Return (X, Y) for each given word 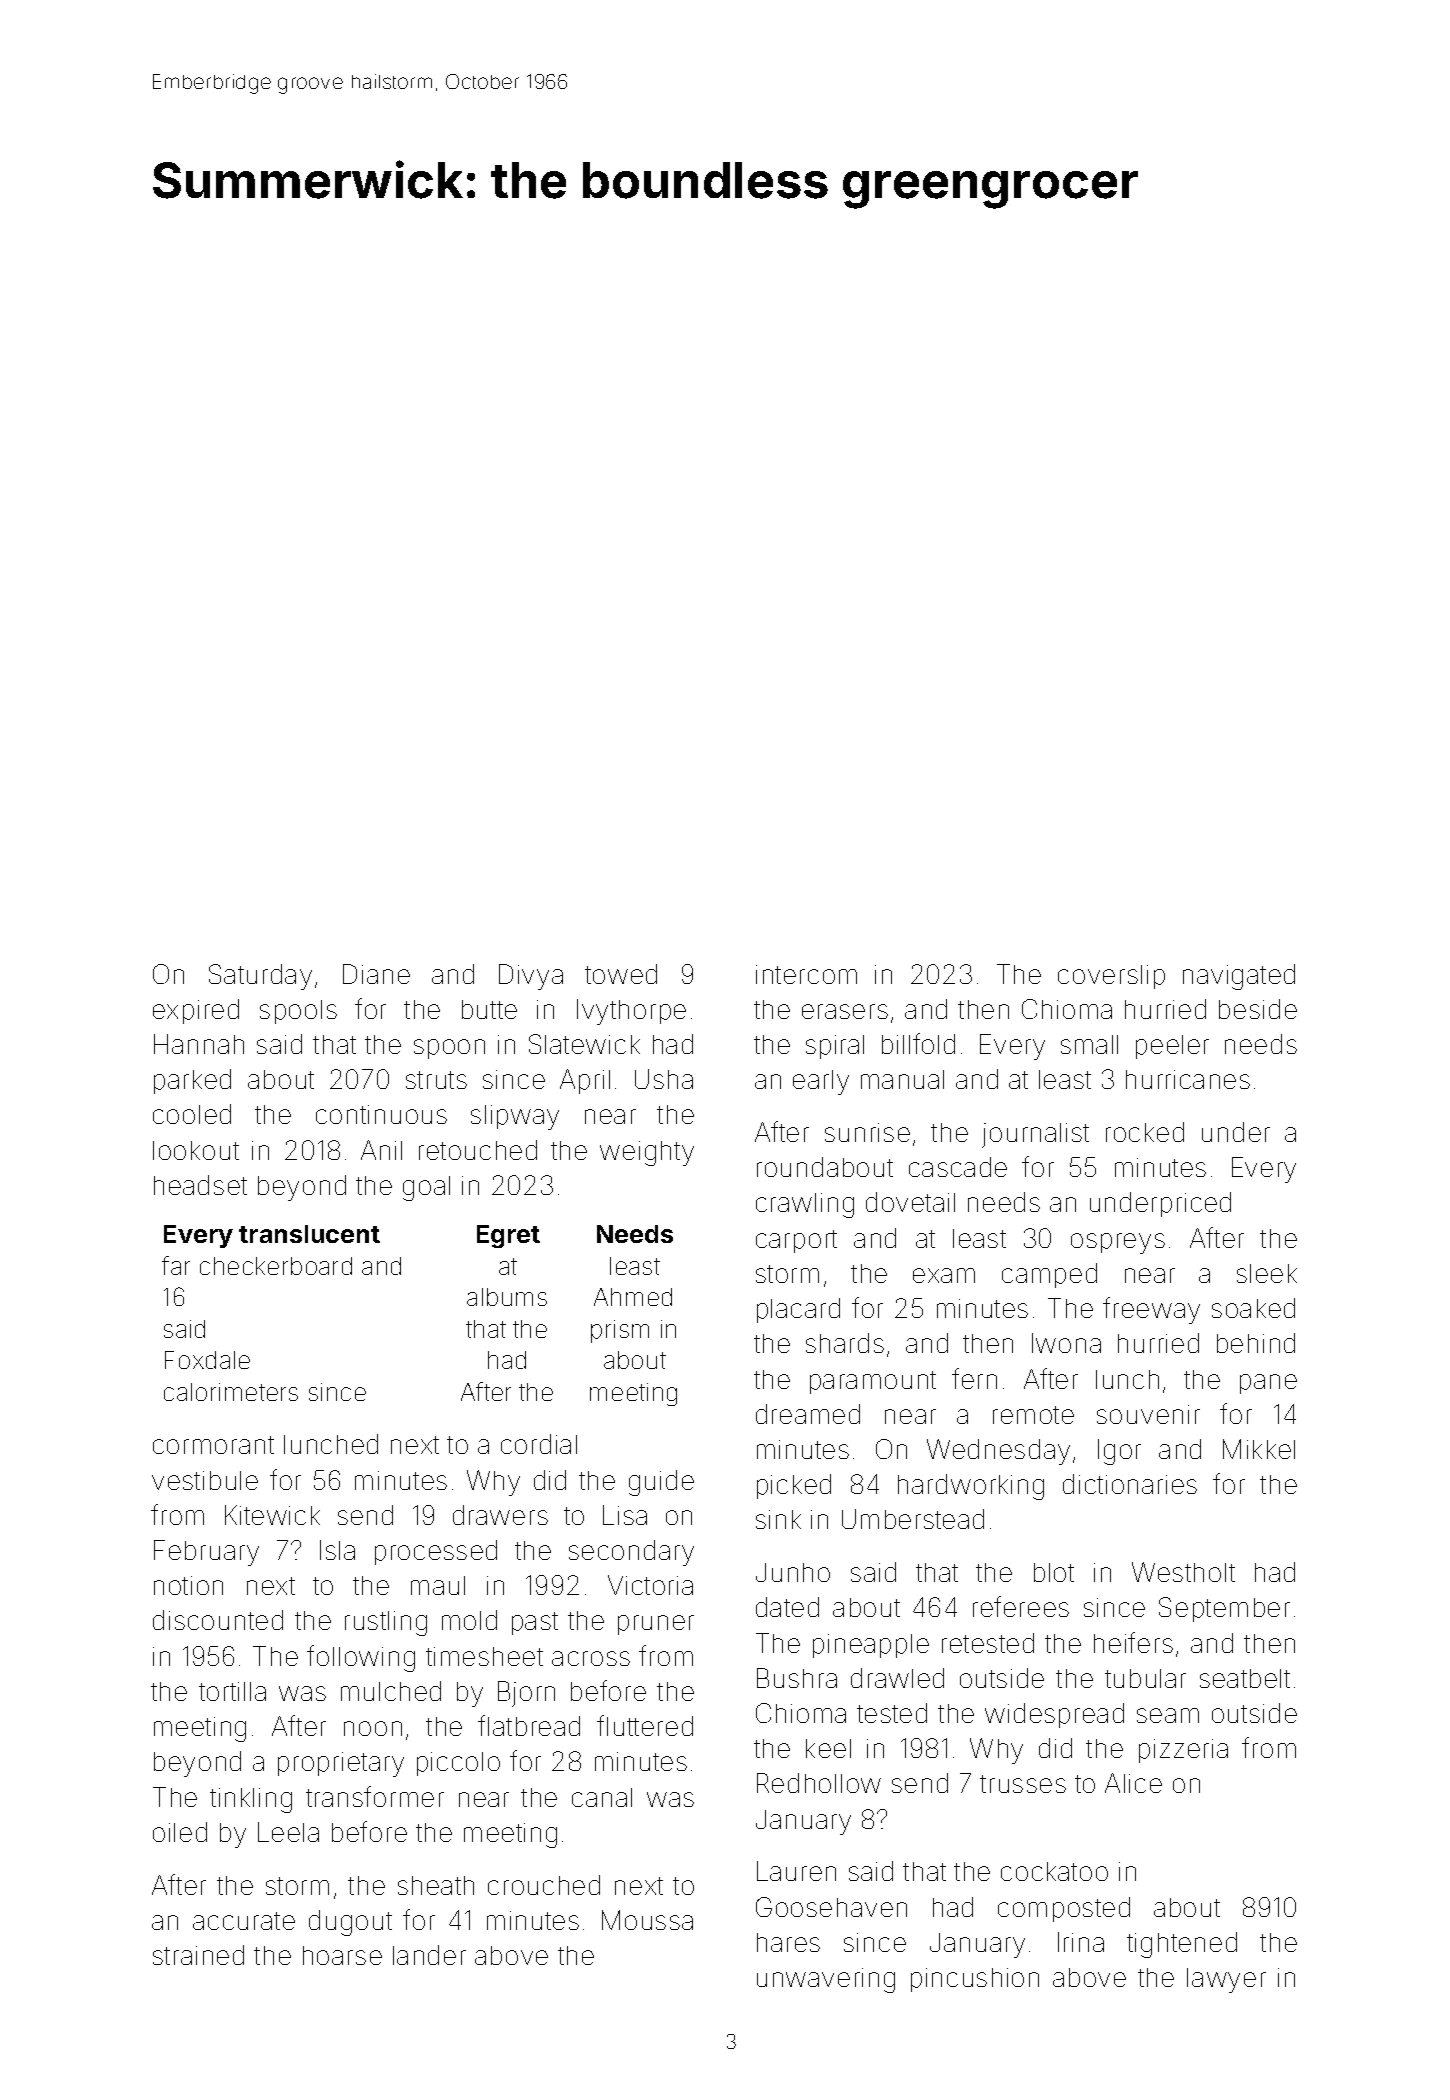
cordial (539, 1444)
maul (438, 1585)
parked (192, 1081)
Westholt (1183, 1572)
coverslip (1111, 977)
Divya (531, 977)
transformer (375, 1796)
